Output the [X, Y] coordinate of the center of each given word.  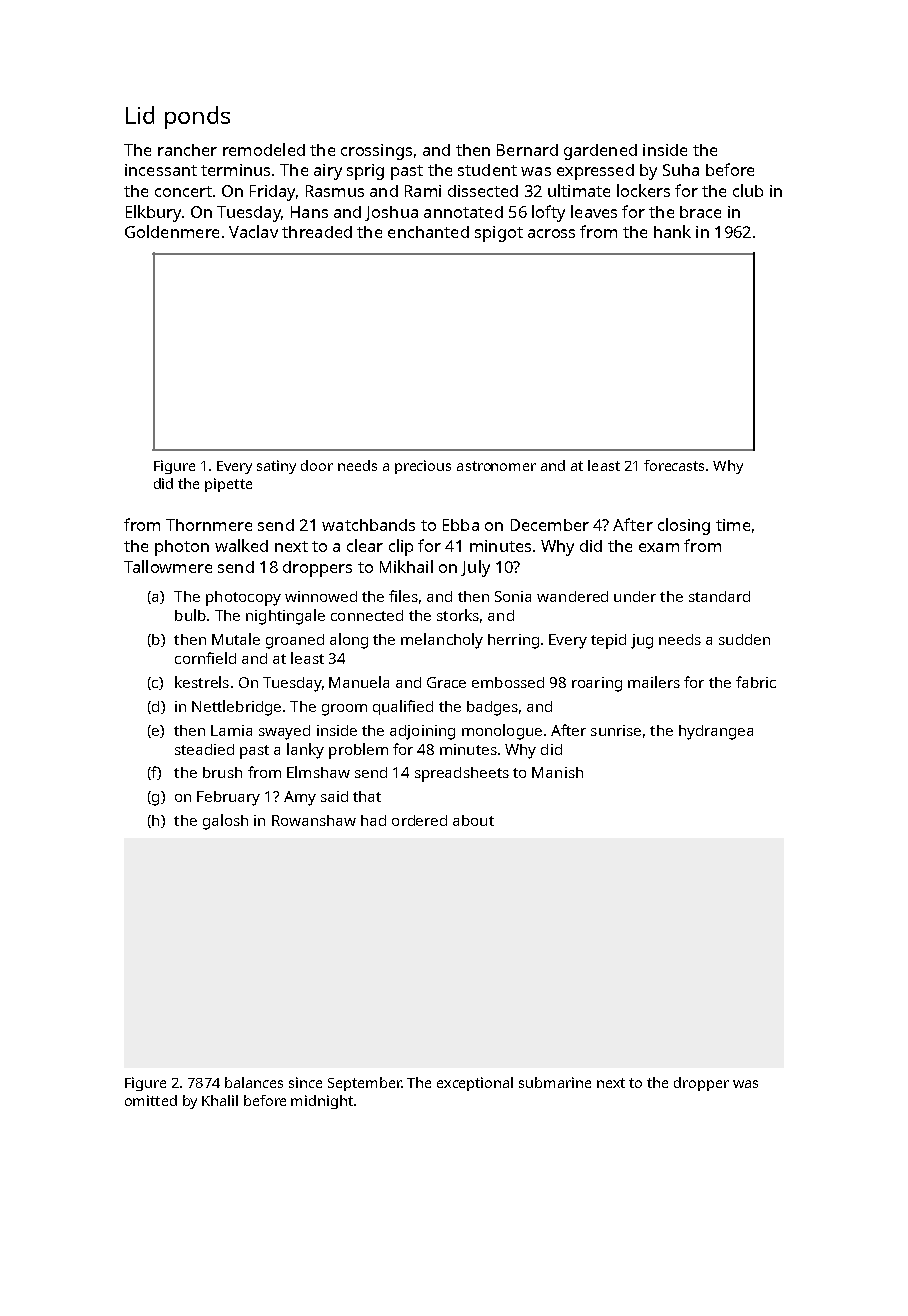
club [748, 190]
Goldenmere [172, 231]
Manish [557, 772]
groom [344, 710]
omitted [151, 1100]
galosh [225, 822]
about [473, 820]
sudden [744, 639]
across [551, 233]
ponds [197, 117]
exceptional [475, 1084]
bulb [190, 615]
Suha [681, 170]
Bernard [527, 150]
